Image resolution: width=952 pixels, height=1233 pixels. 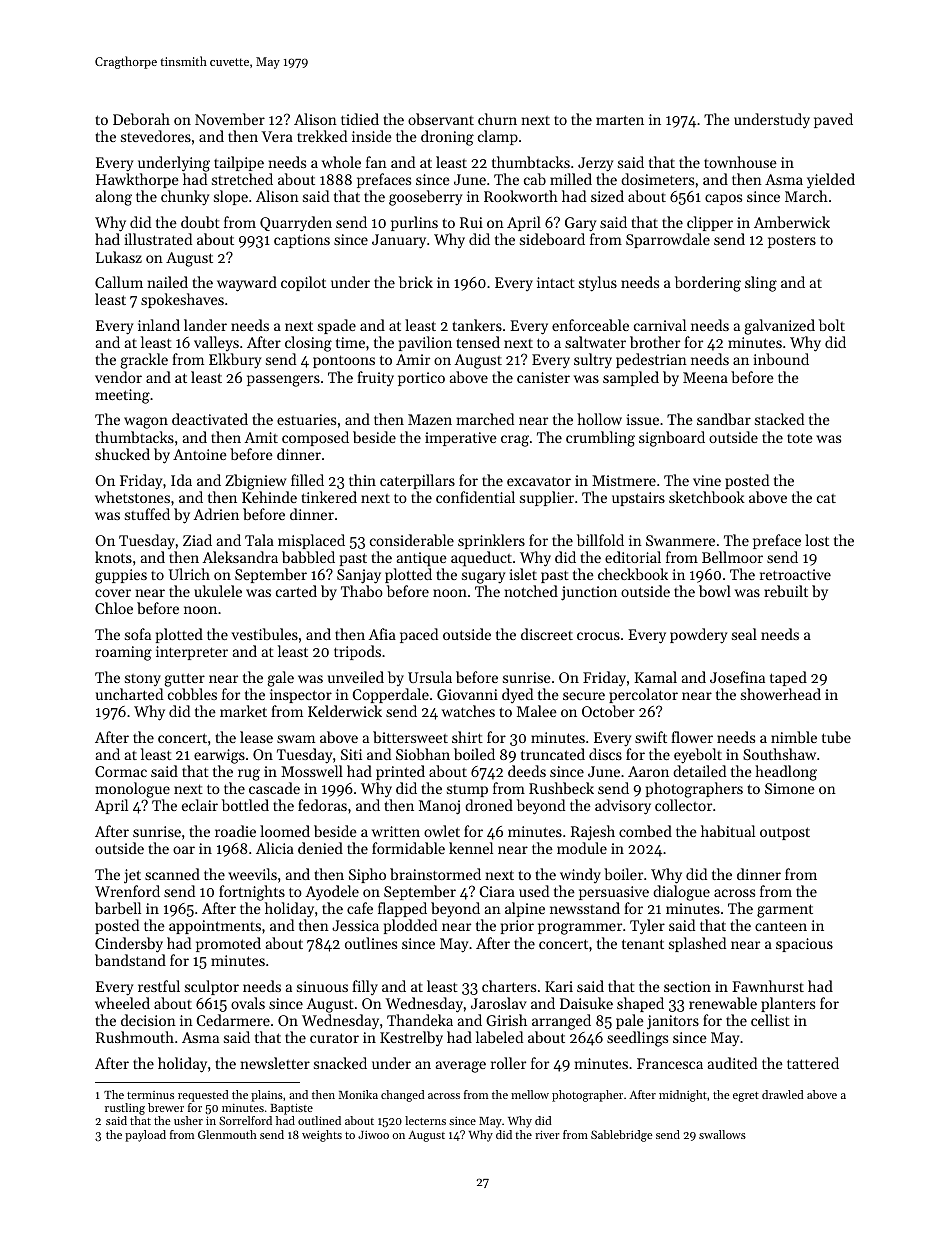 I want to click on retroactive, so click(x=795, y=574).
